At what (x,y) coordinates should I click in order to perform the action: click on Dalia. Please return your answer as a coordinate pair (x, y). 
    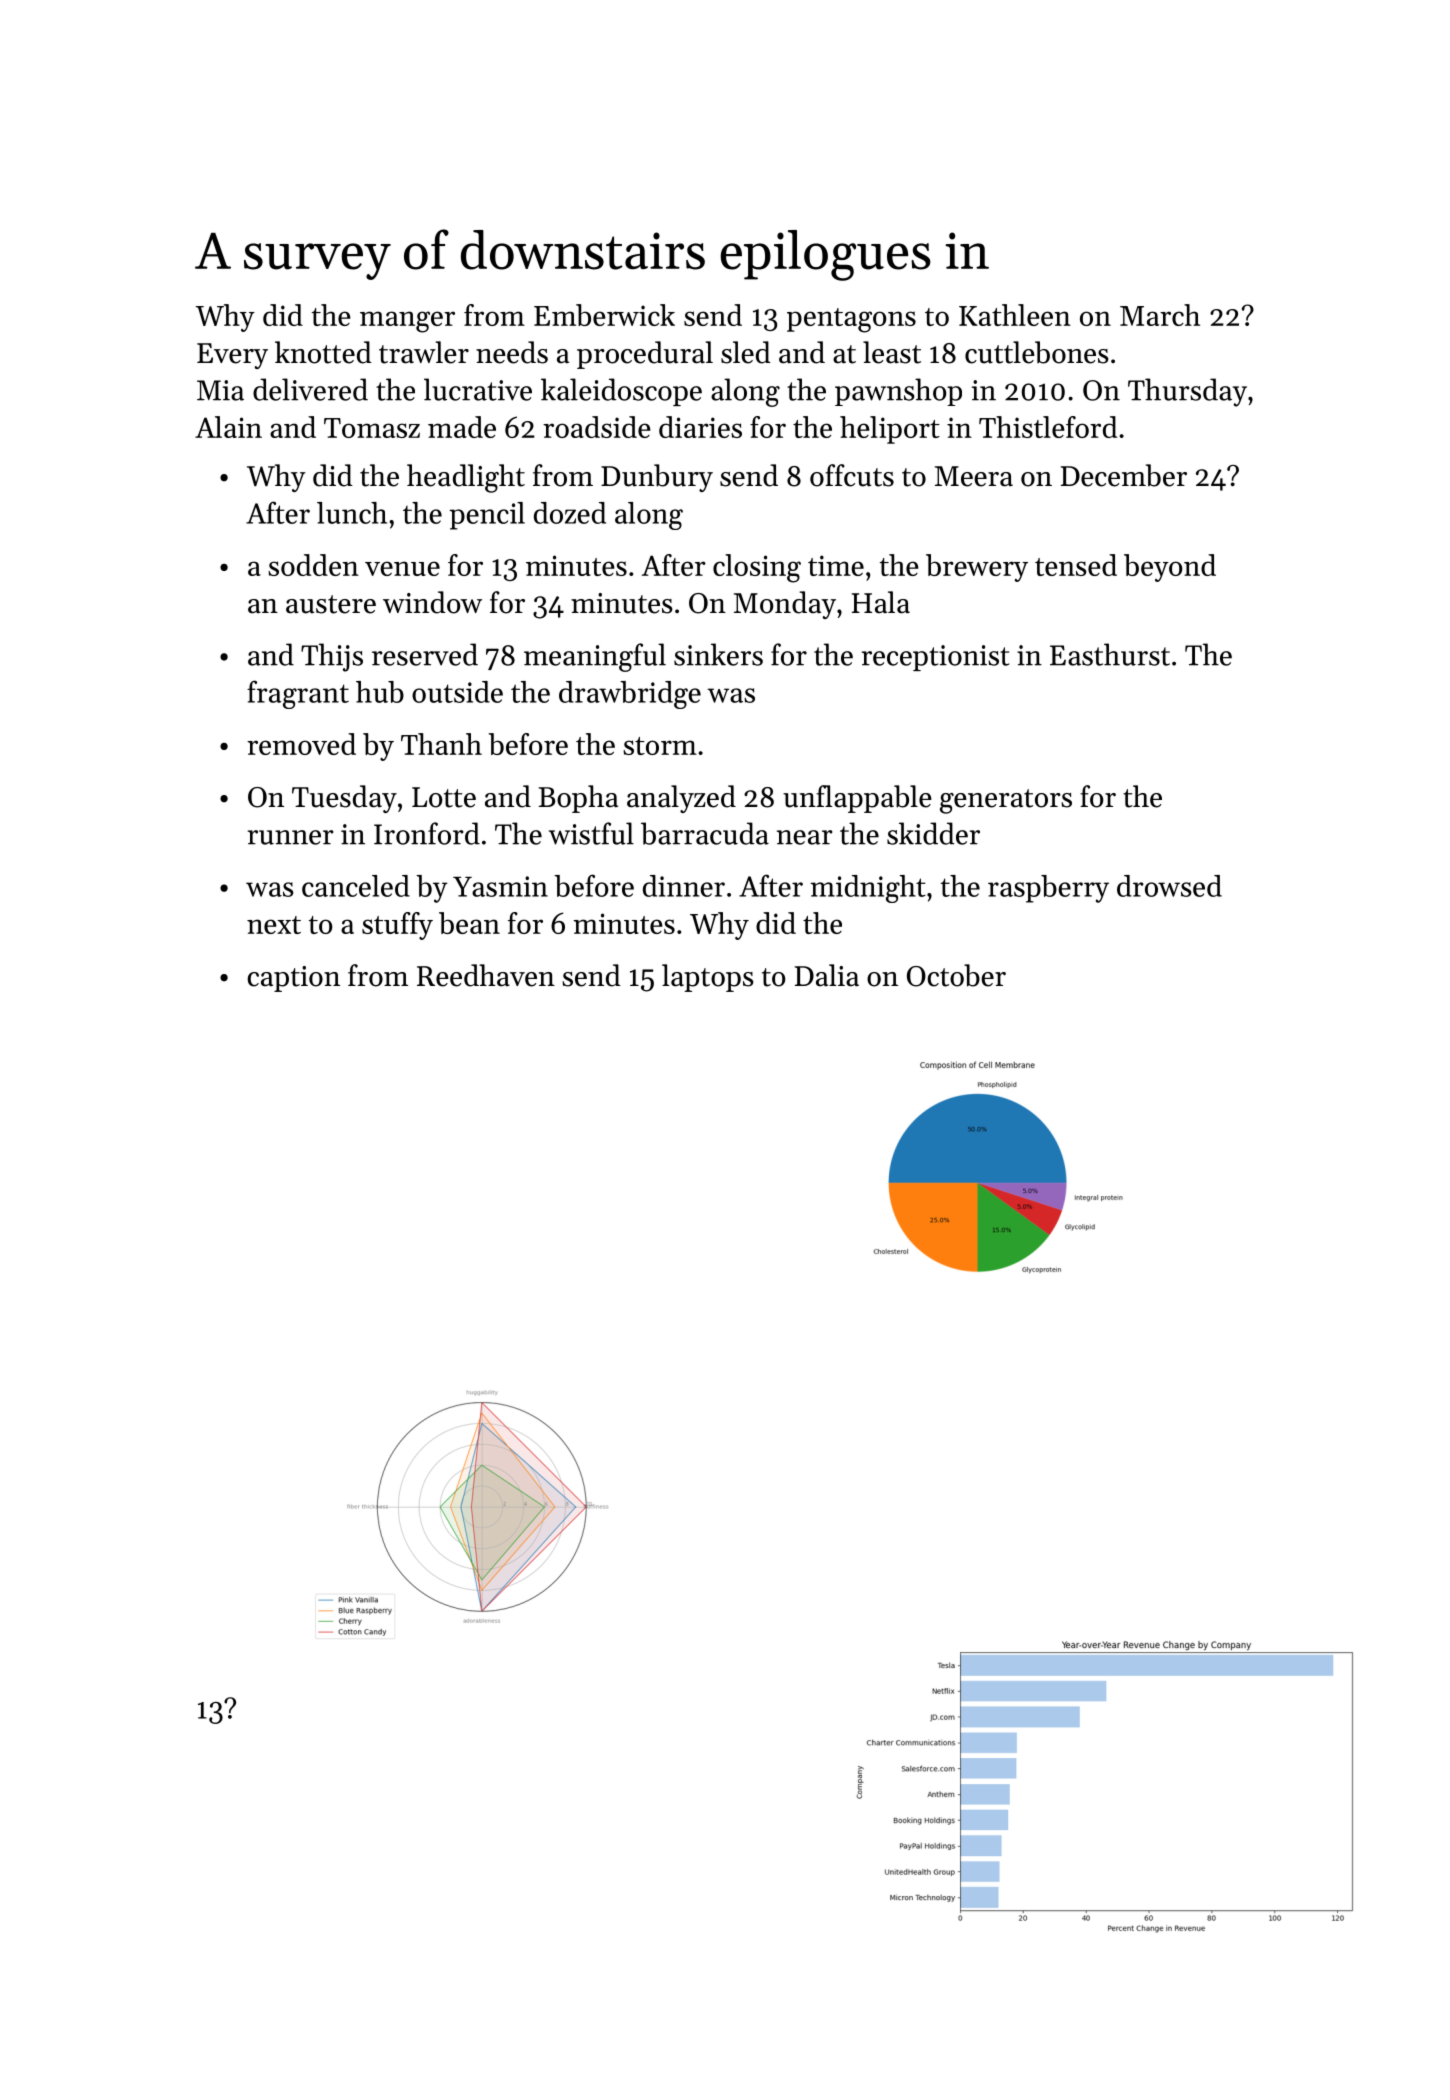
    Looking at the image, I should click on (827, 975).
